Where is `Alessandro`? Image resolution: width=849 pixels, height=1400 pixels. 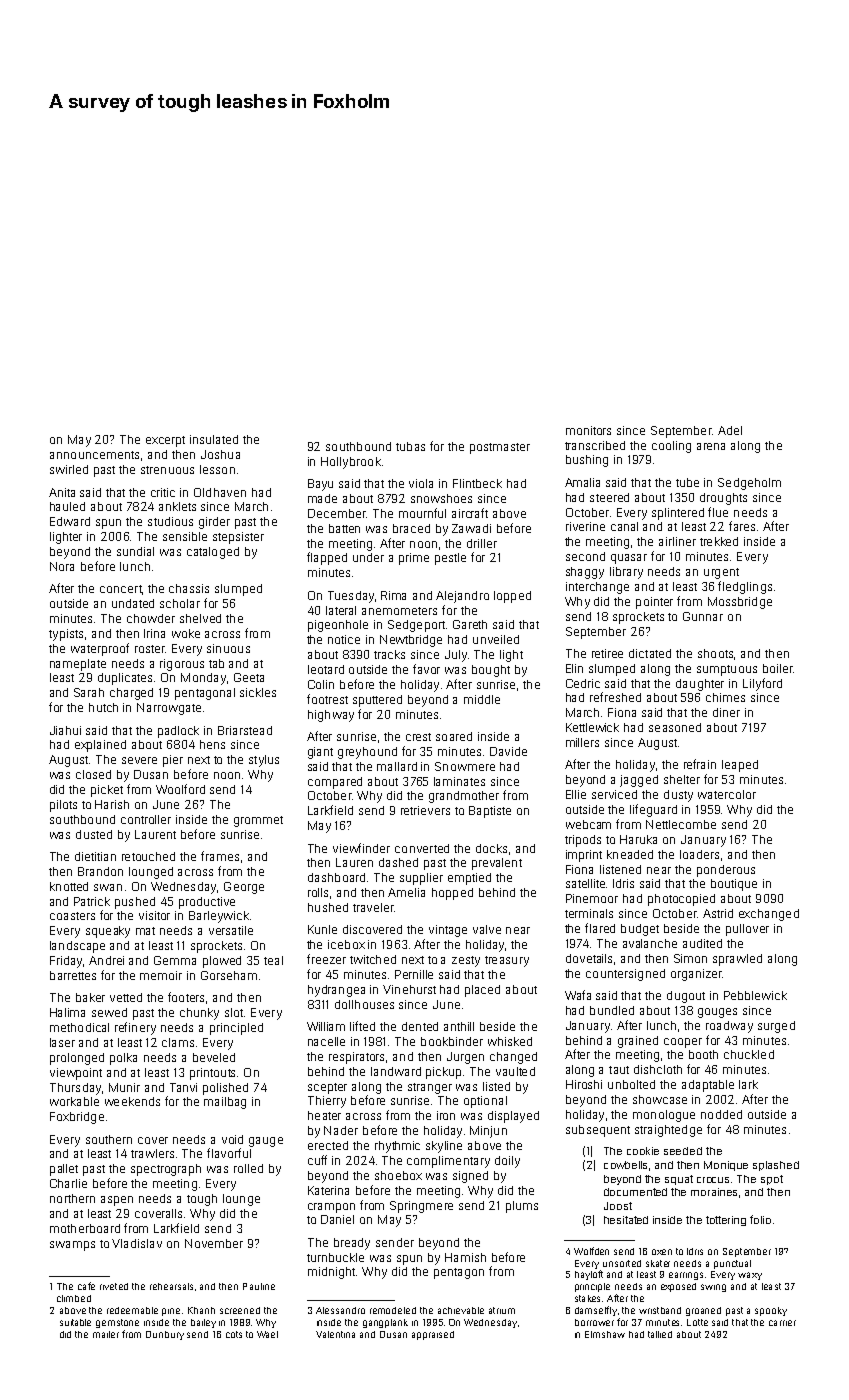 Alessandro is located at coordinates (340, 1310).
